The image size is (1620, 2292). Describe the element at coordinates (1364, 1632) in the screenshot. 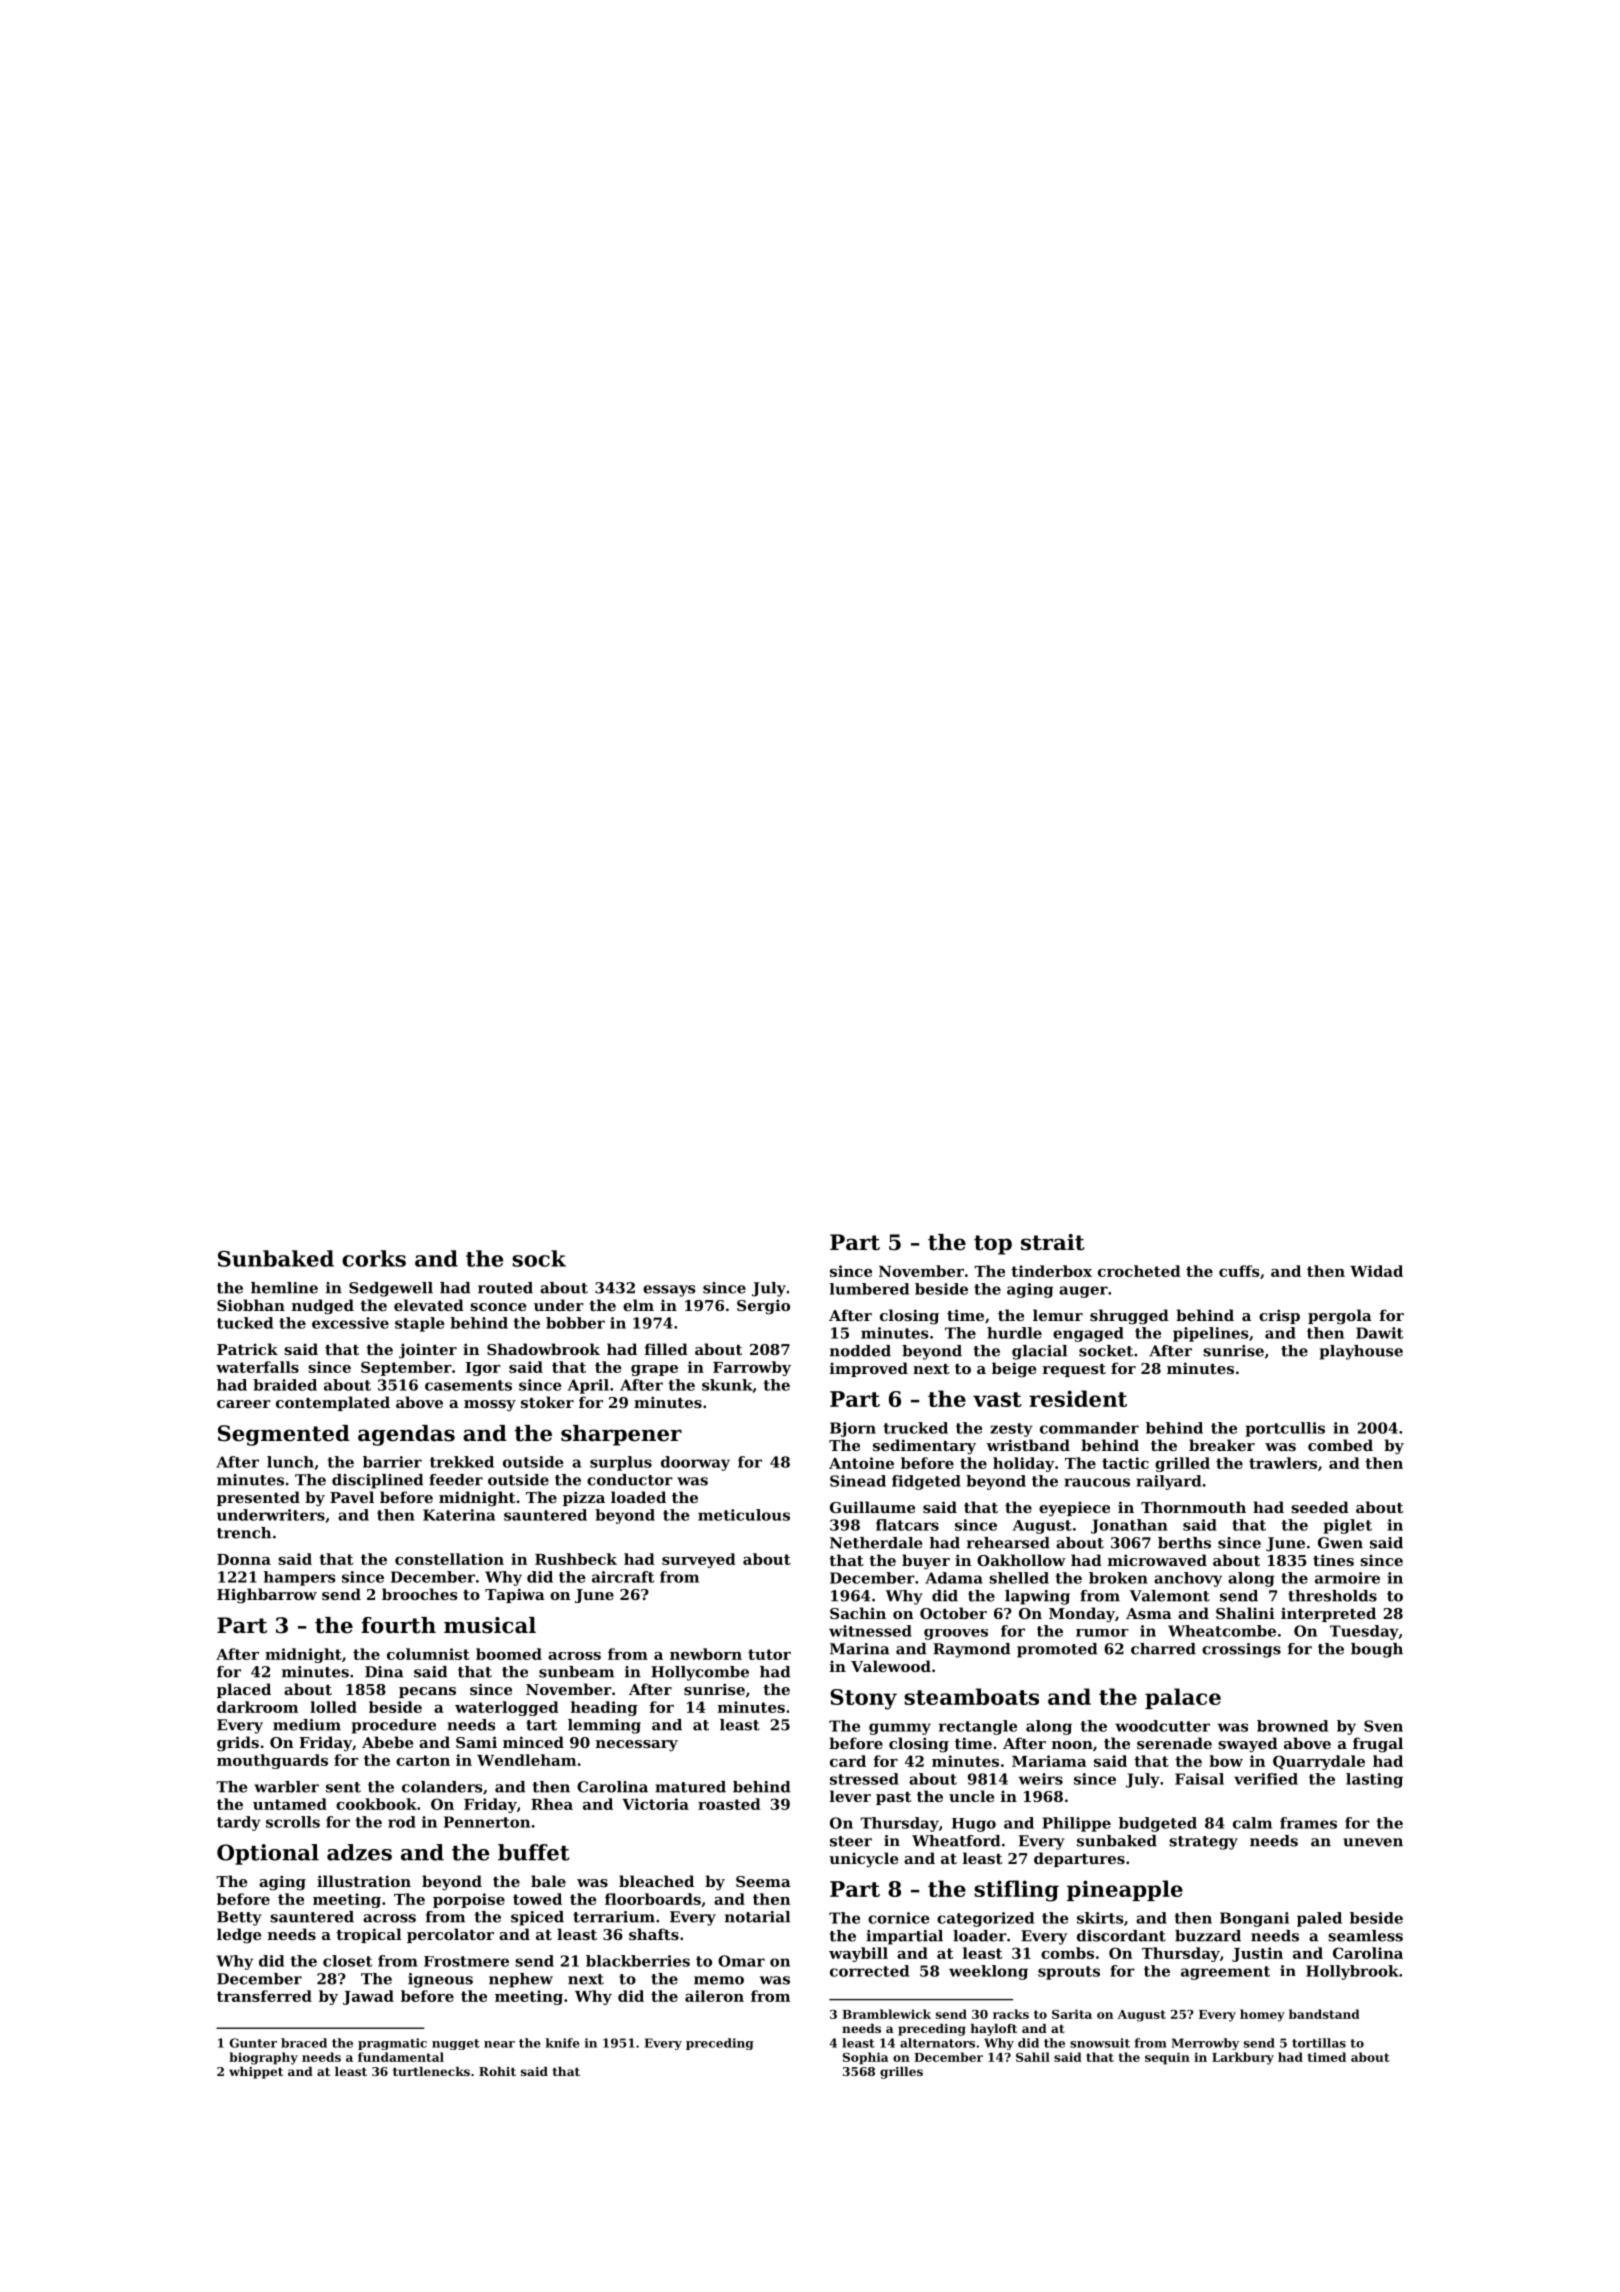

I see `Tuesday` at that location.
